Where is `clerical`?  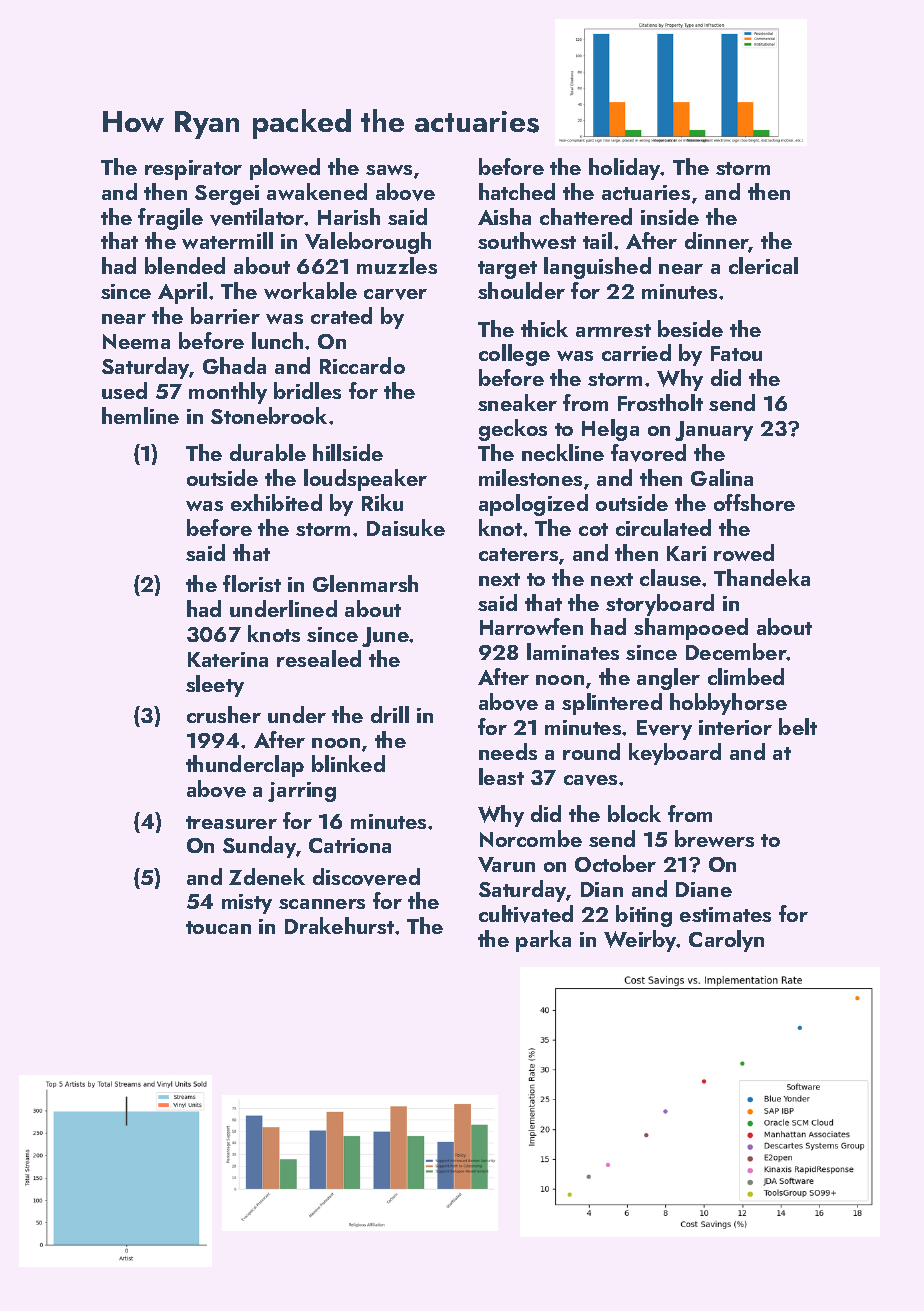 clerical is located at coordinates (763, 265).
